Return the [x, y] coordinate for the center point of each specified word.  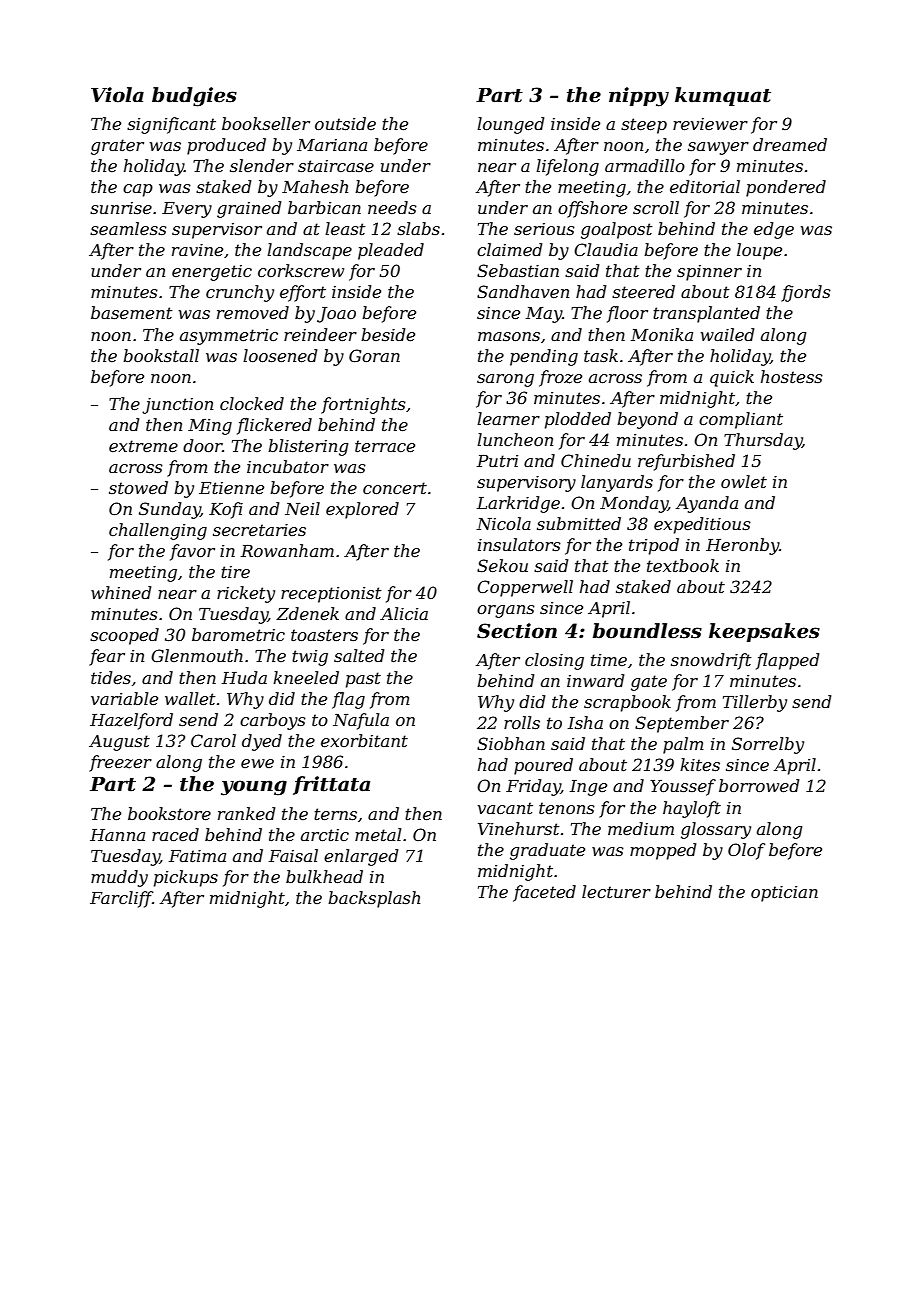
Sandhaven [523, 291]
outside [345, 123]
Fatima [197, 856]
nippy [639, 97]
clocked [252, 403]
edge [774, 230]
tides [111, 677]
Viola [117, 95]
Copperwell [525, 588]
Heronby [742, 546]
